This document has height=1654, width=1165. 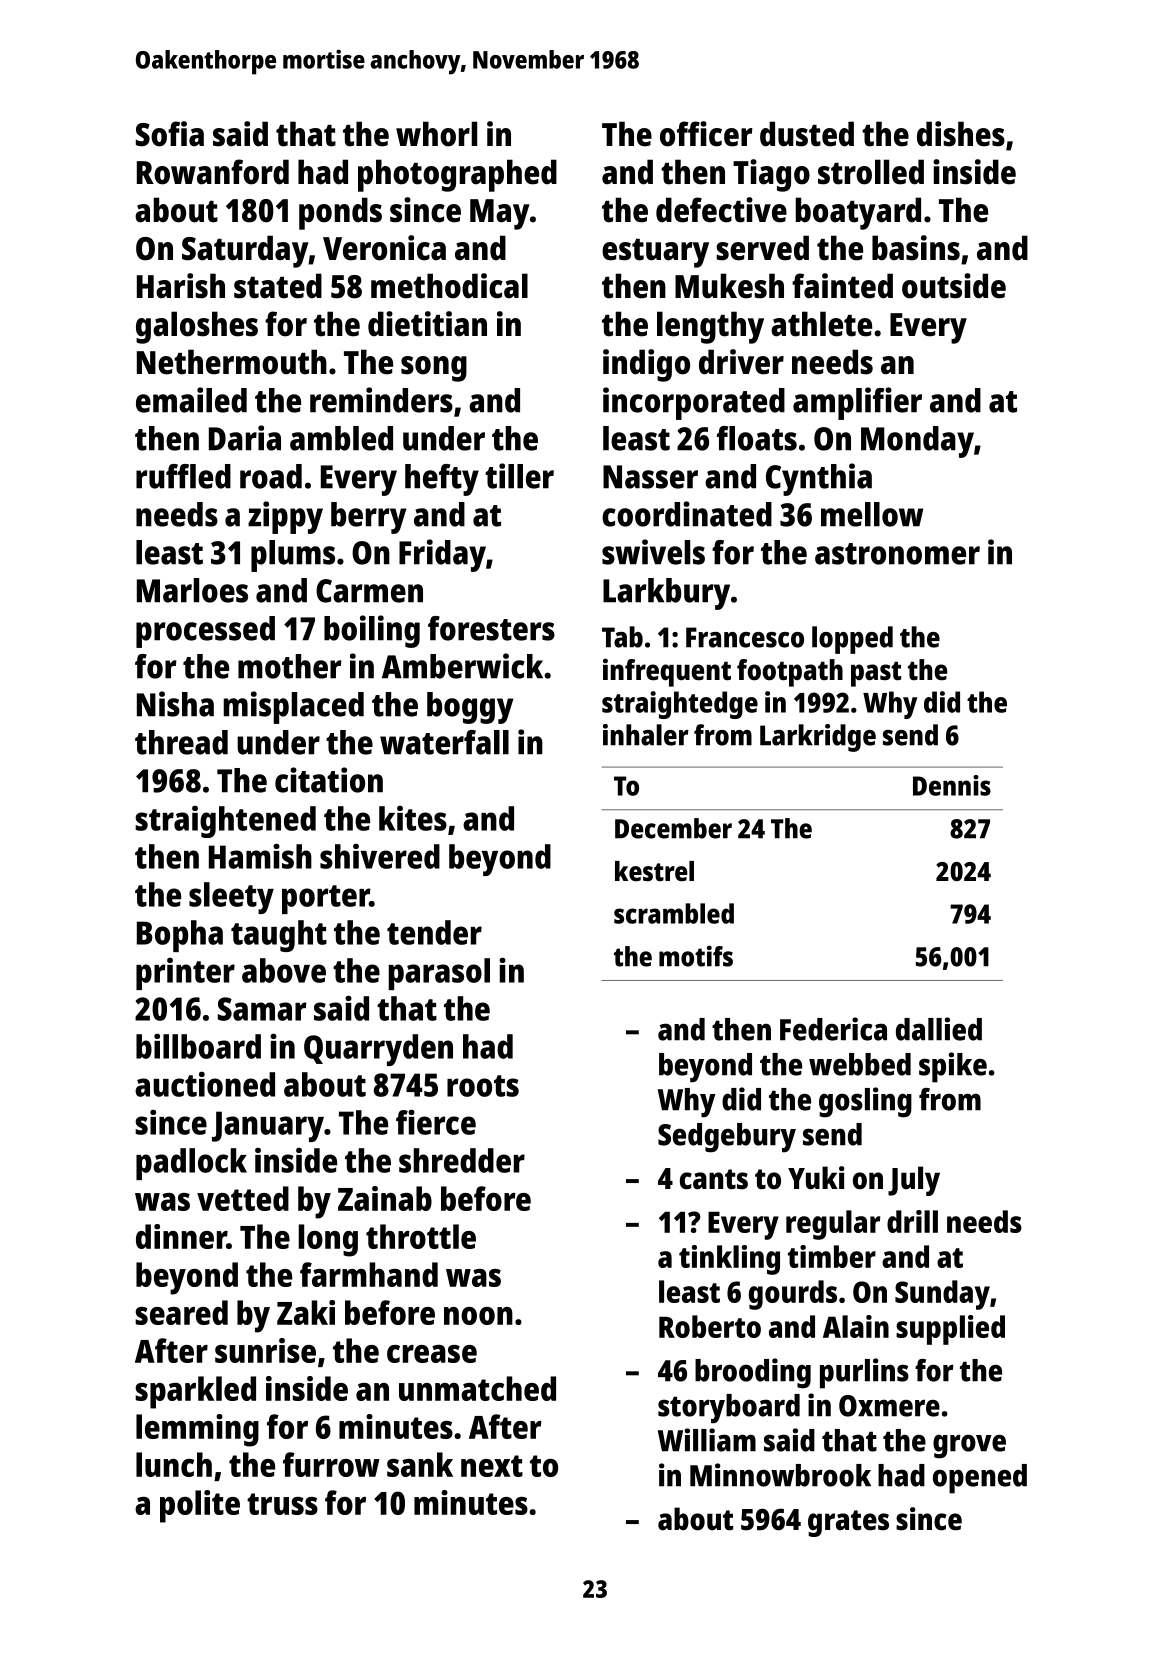 What do you see at coordinates (687, 514) in the document?
I see `coordinated` at bounding box center [687, 514].
